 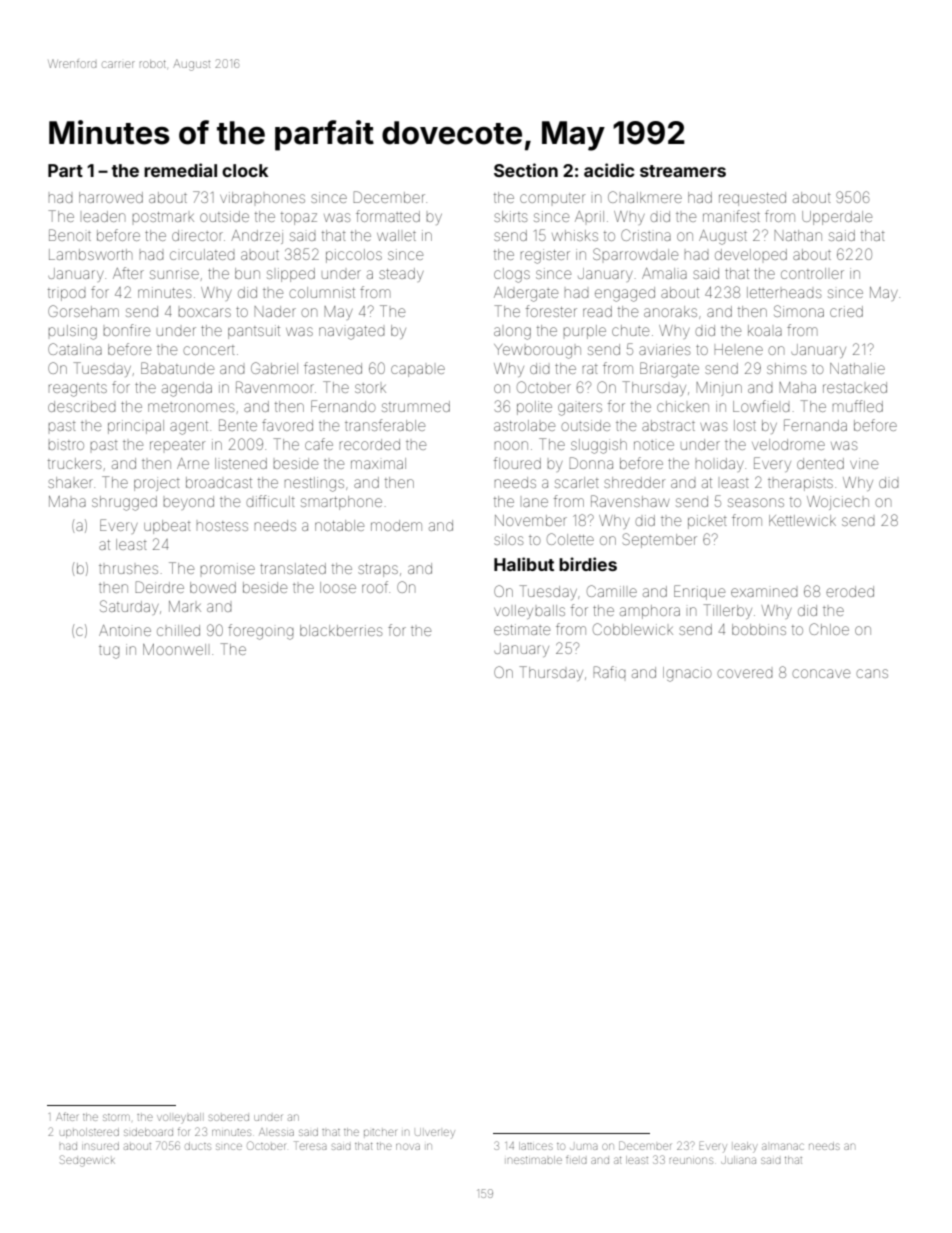 What do you see at coordinates (510, 216) in the screenshot?
I see `skirts` at bounding box center [510, 216].
